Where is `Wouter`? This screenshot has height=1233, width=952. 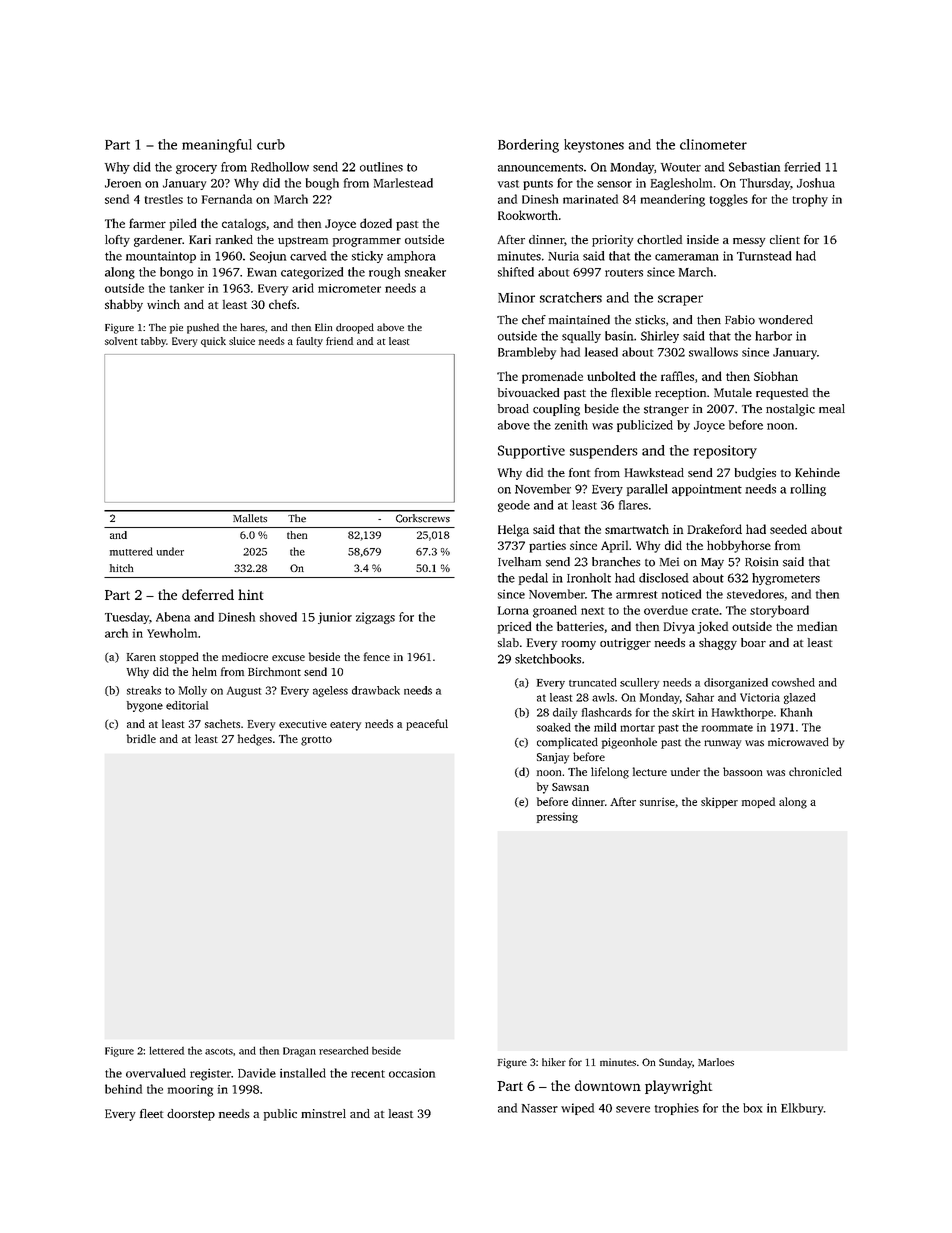 Wouter is located at coordinates (681, 167).
